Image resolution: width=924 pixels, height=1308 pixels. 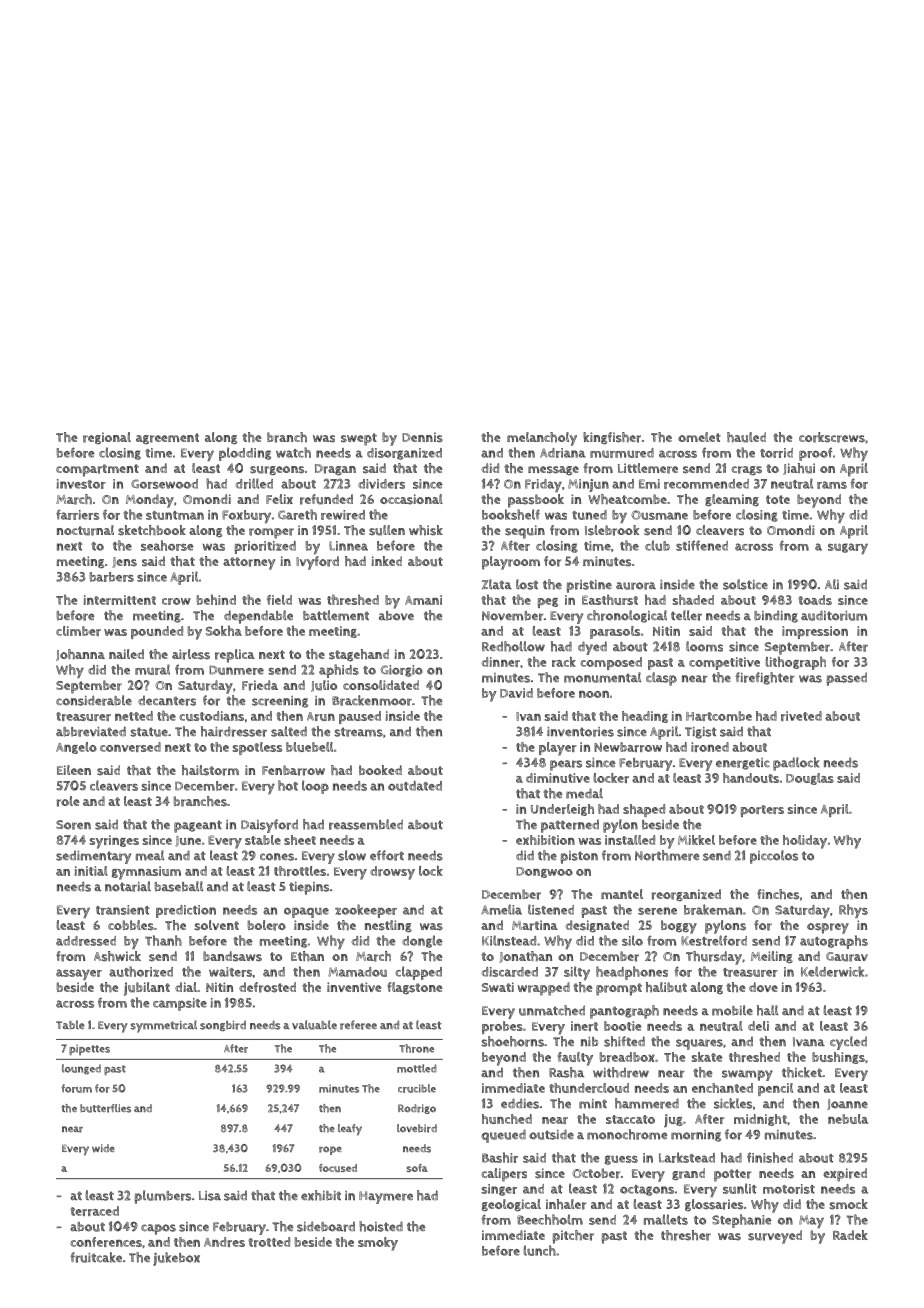 What do you see at coordinates (314, 1025) in the document?
I see `valuable` at bounding box center [314, 1025].
